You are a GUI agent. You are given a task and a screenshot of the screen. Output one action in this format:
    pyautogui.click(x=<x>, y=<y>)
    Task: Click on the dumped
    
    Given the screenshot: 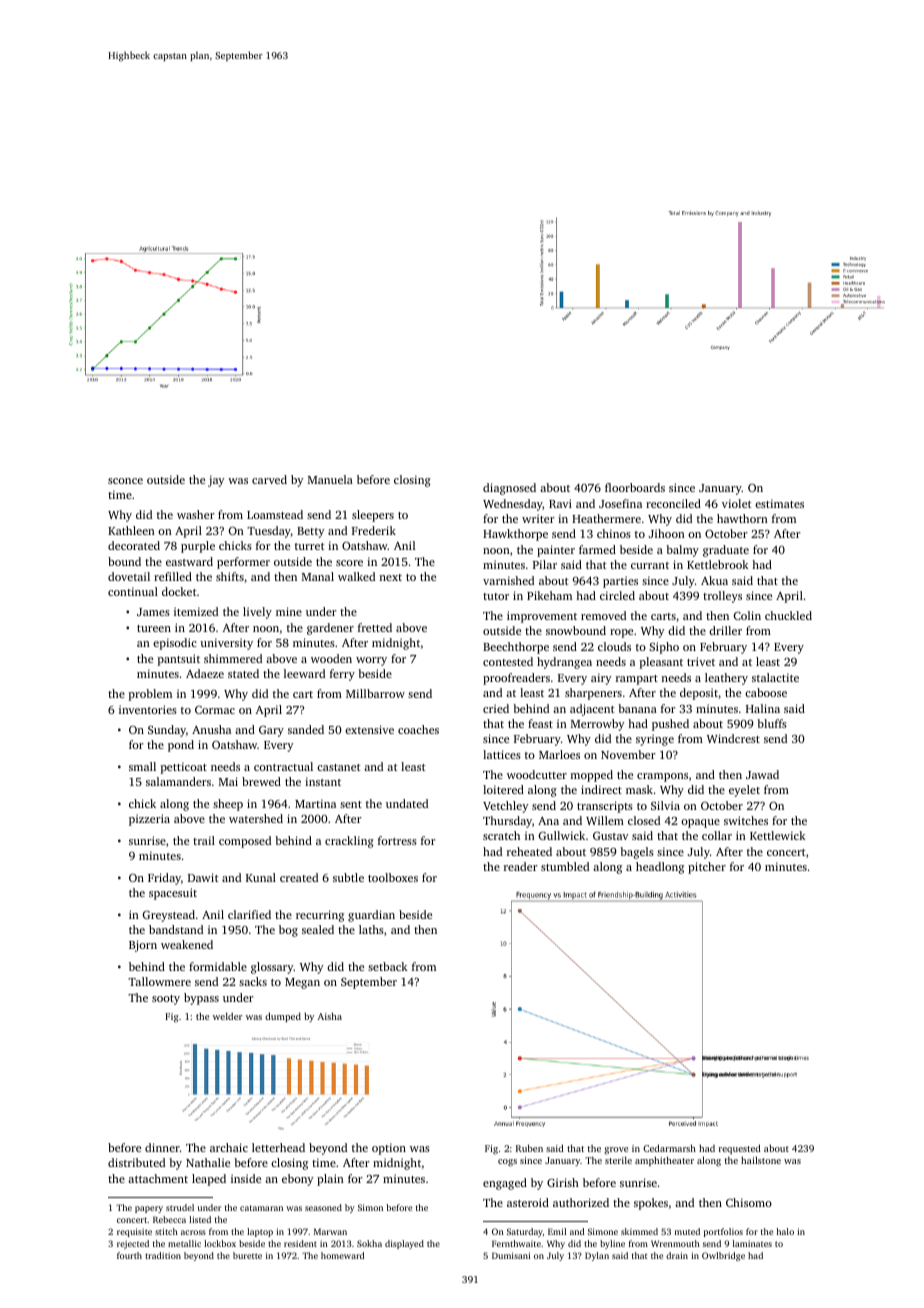 What is the action you would take?
    pyautogui.click(x=283, y=1017)
